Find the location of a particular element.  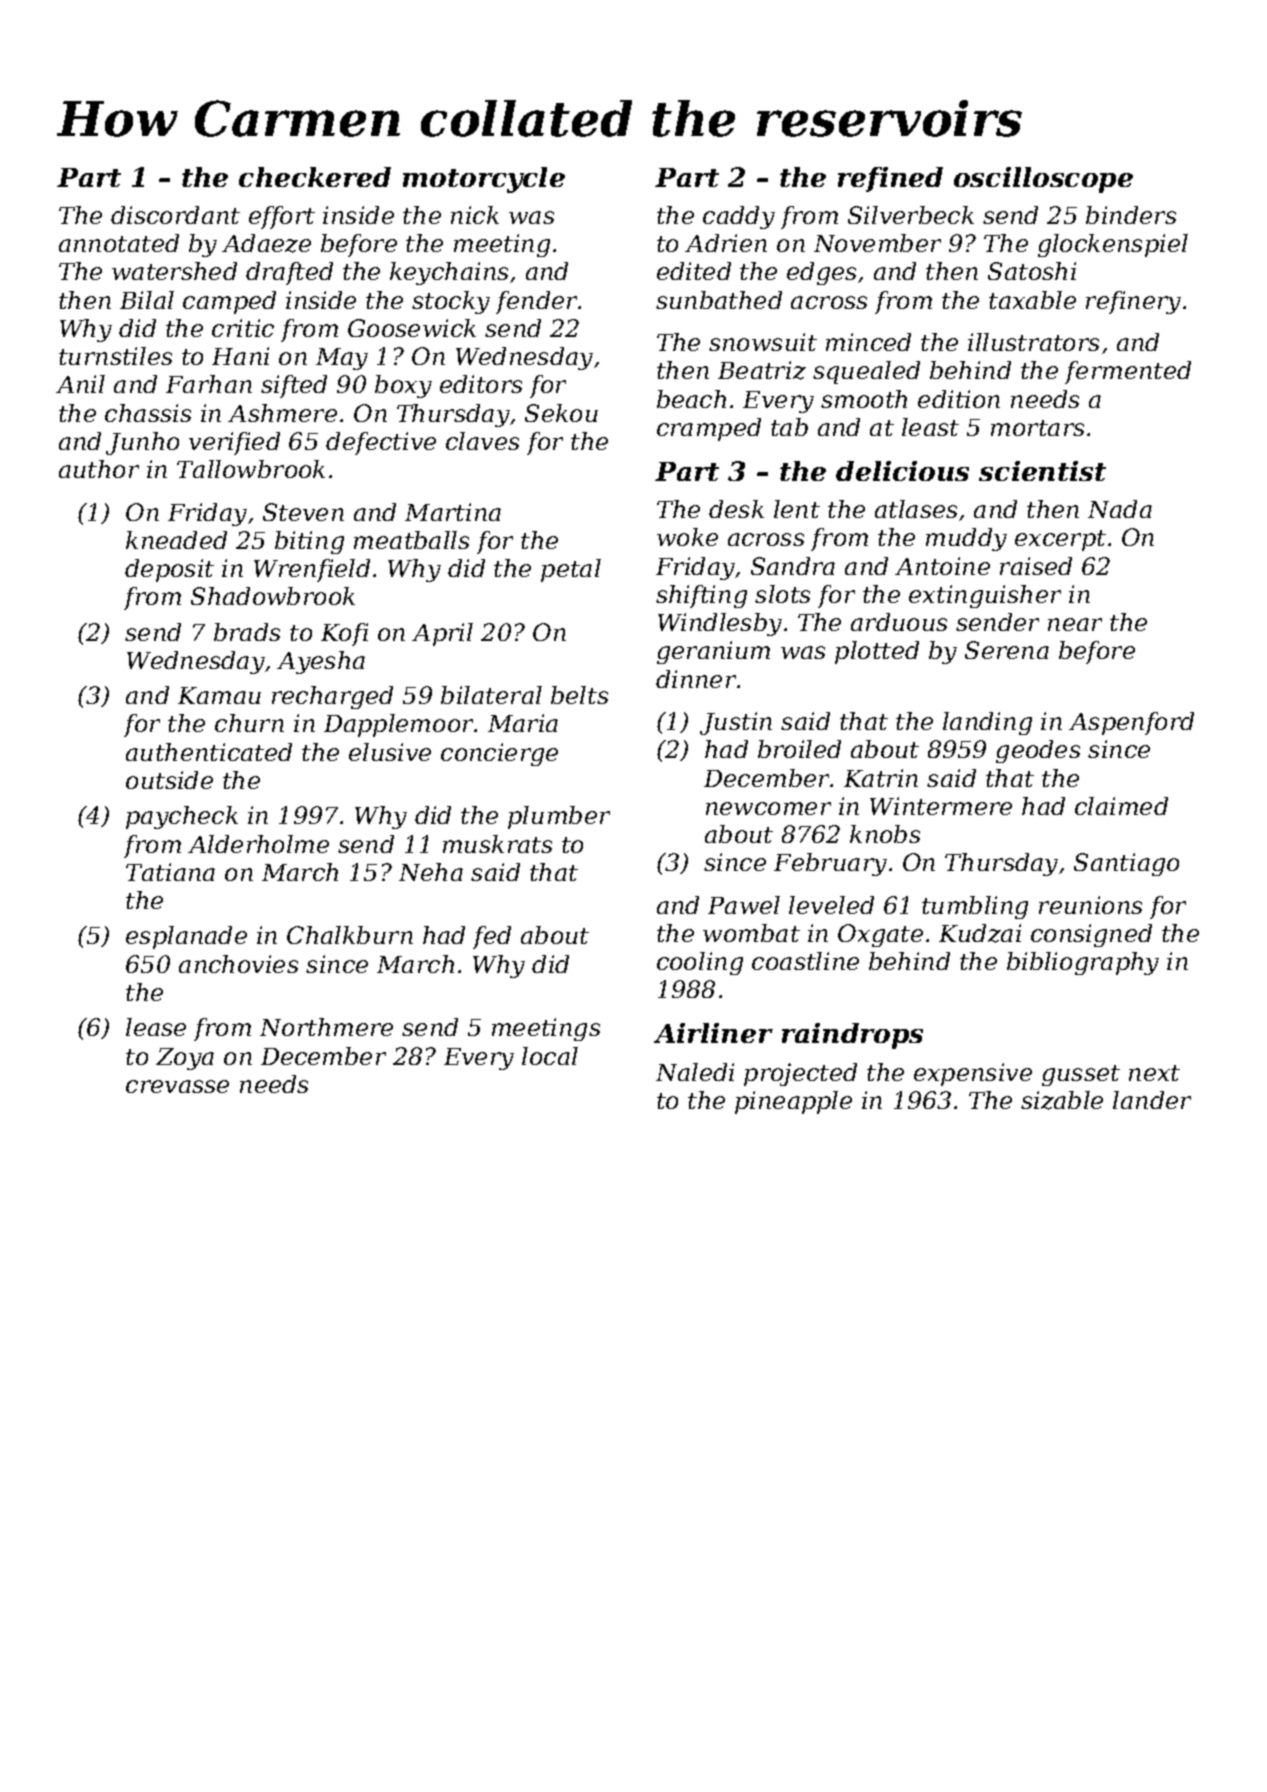

glockenspiel is located at coordinates (1113, 245).
